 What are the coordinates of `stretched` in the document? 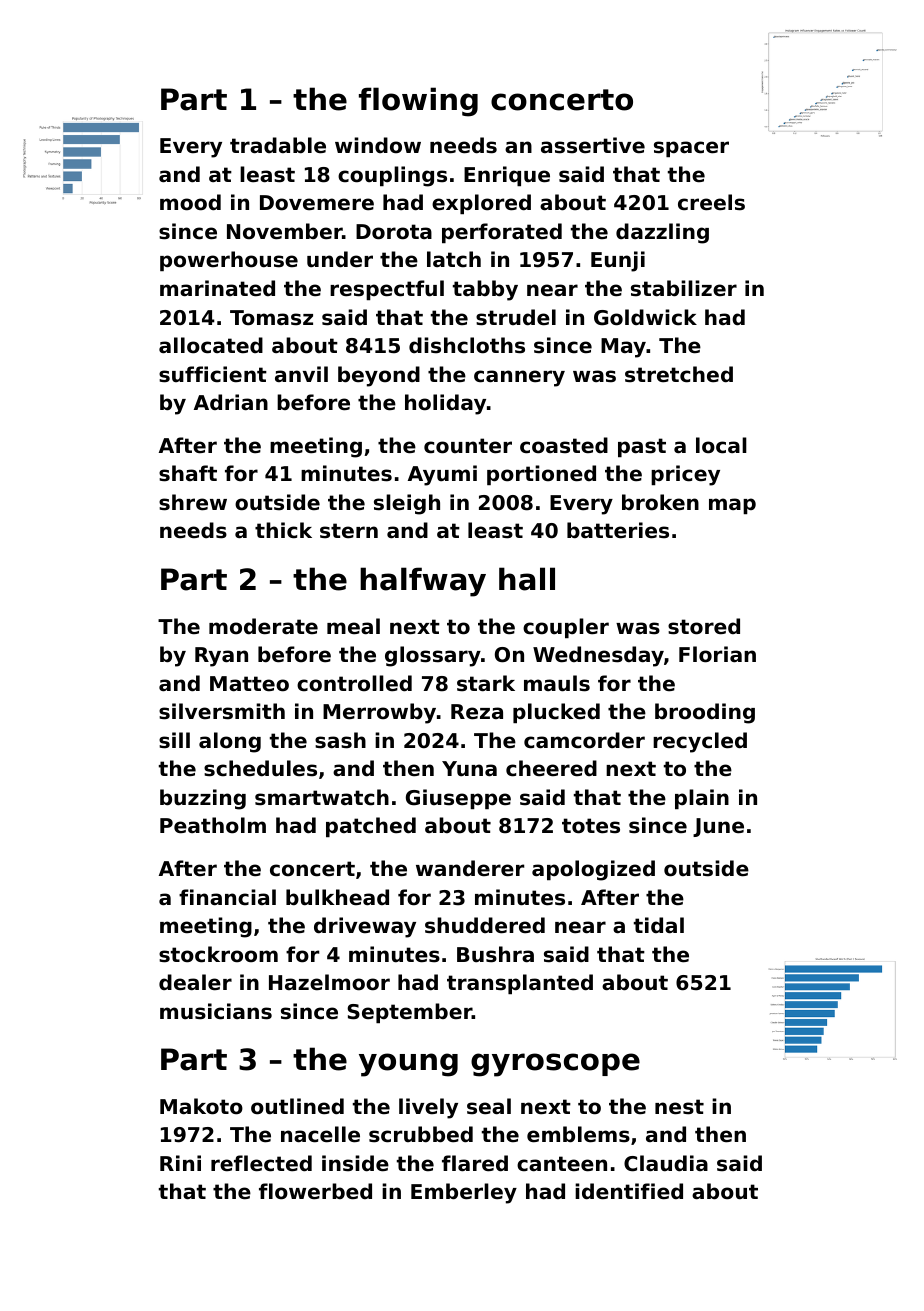 It's located at (679, 374).
